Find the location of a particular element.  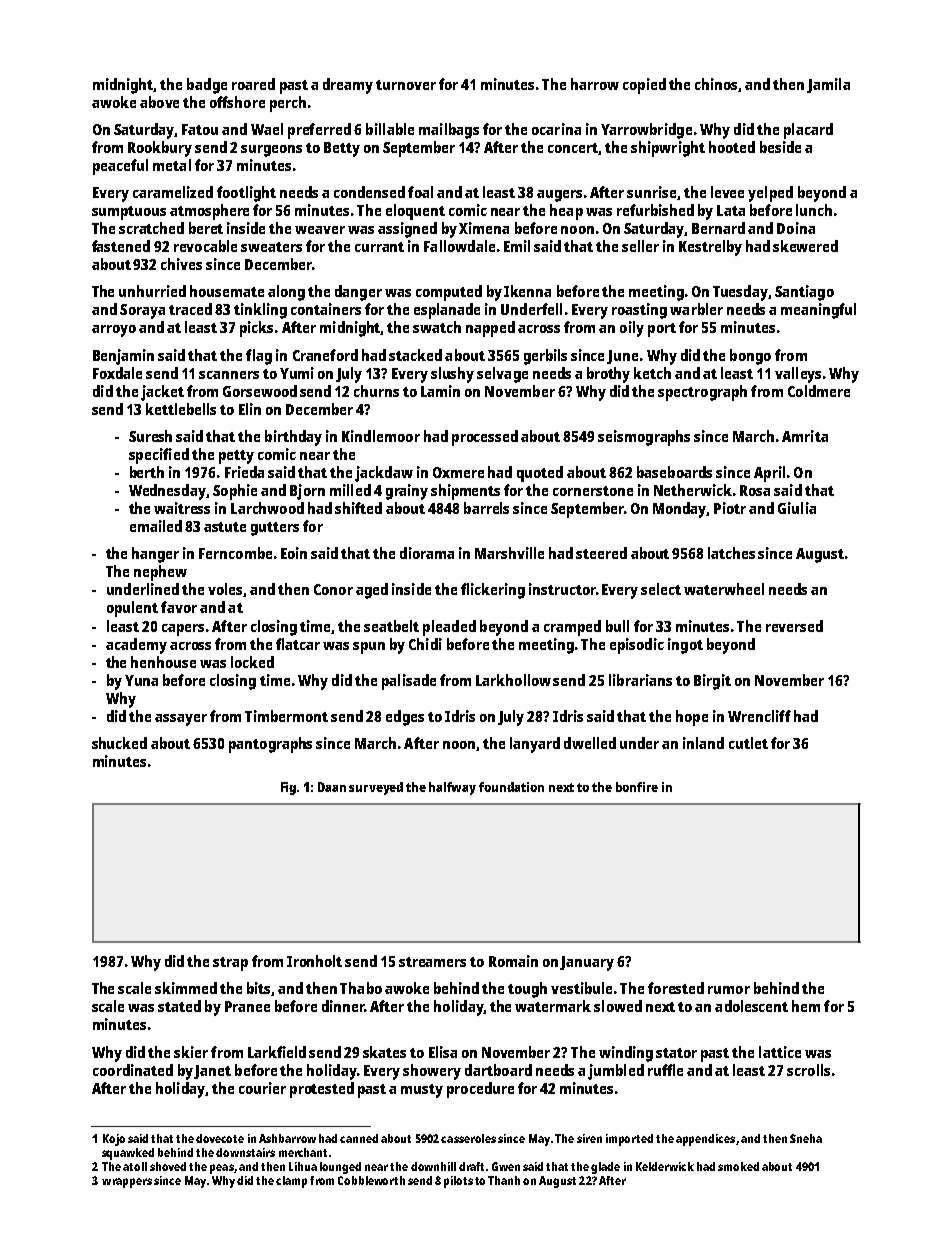

April is located at coordinates (769, 474).
